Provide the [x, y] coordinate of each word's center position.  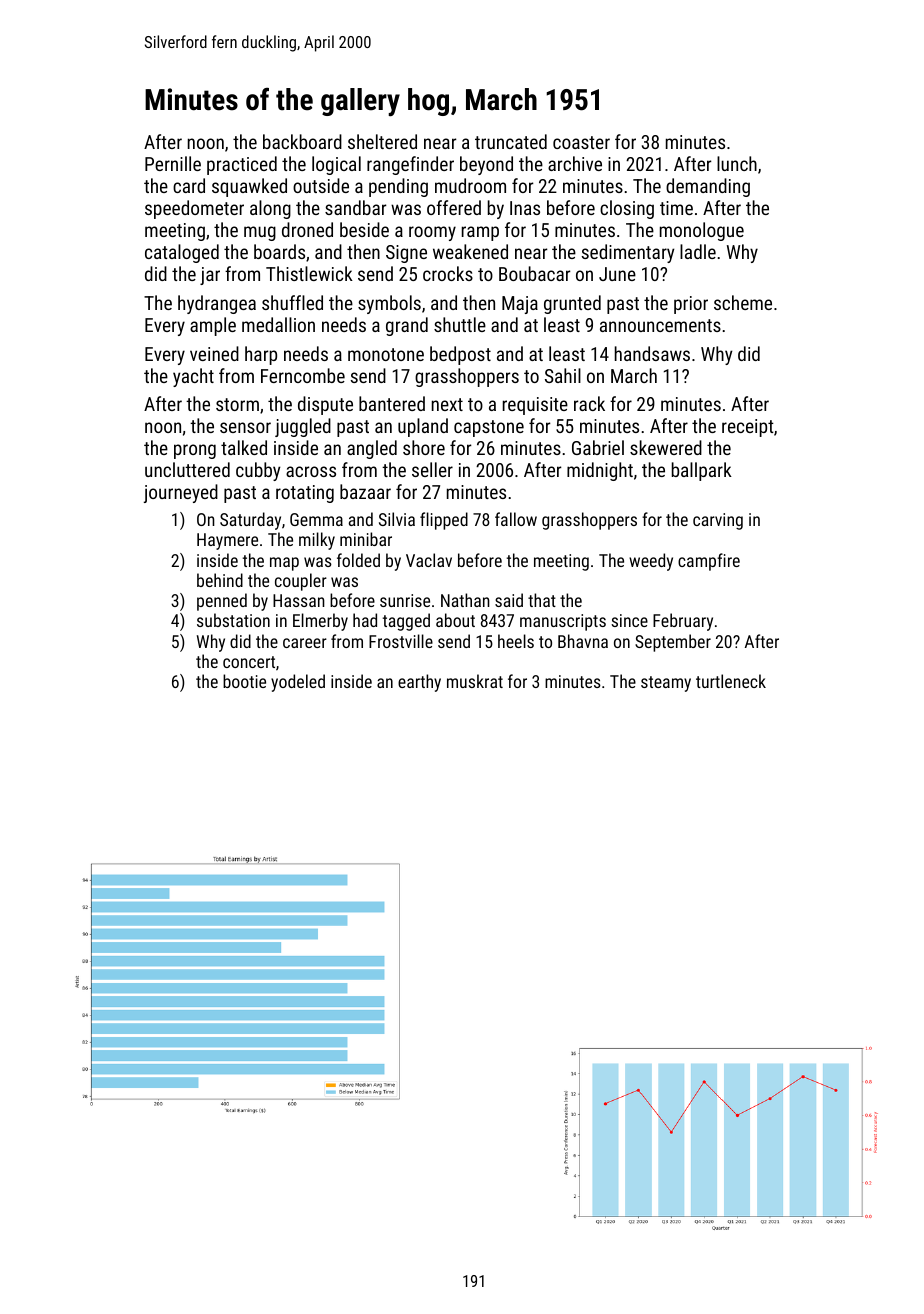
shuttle [460, 324]
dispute [325, 405]
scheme [743, 302]
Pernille [173, 163]
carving [718, 521]
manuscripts [563, 622]
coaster [581, 142]
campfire [709, 562]
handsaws [652, 353]
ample [213, 326]
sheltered [382, 141]
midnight [600, 471]
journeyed [181, 493]
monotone [386, 354]
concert [249, 662]
